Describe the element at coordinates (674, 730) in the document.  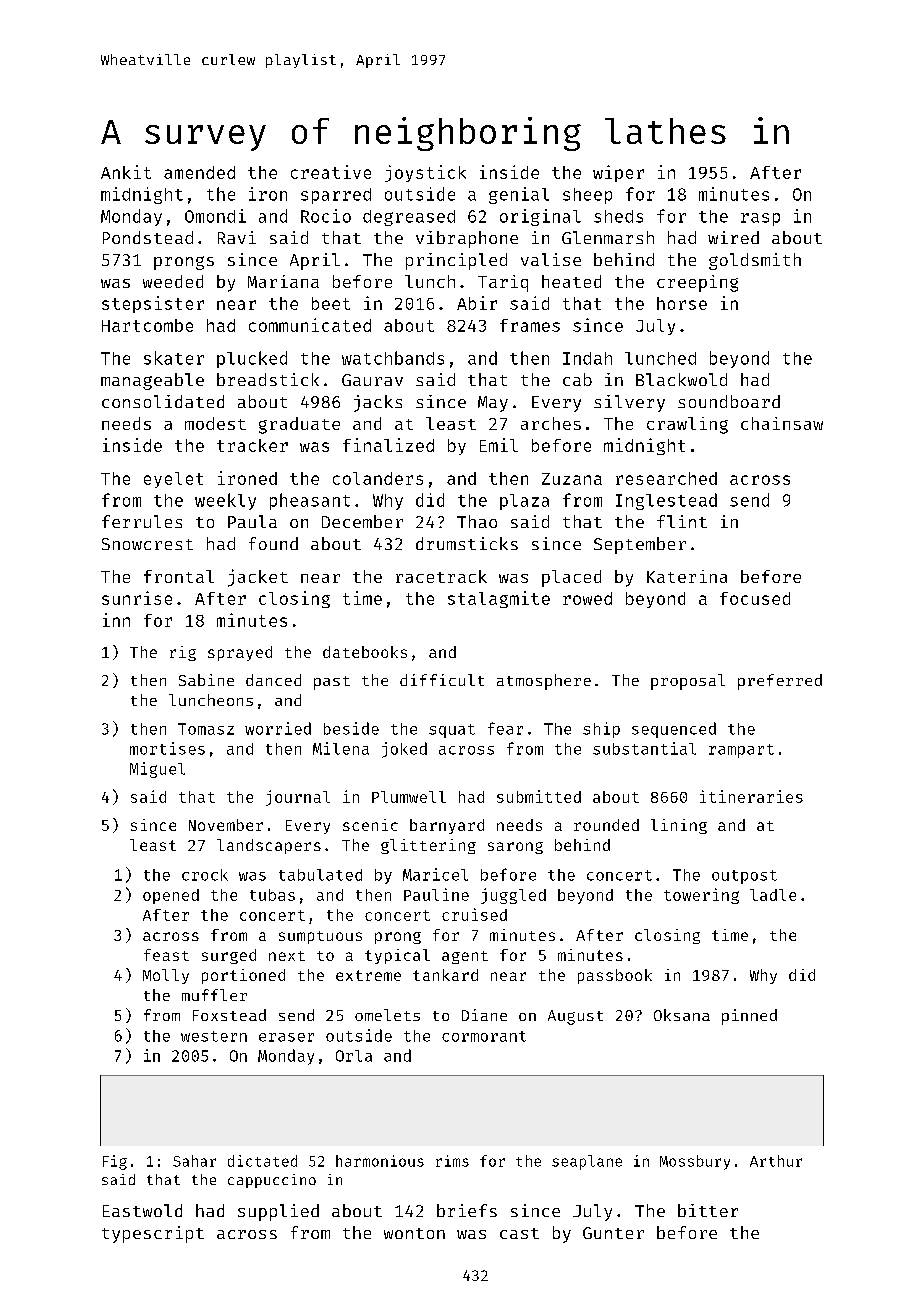
I see `sequenced` at that location.
